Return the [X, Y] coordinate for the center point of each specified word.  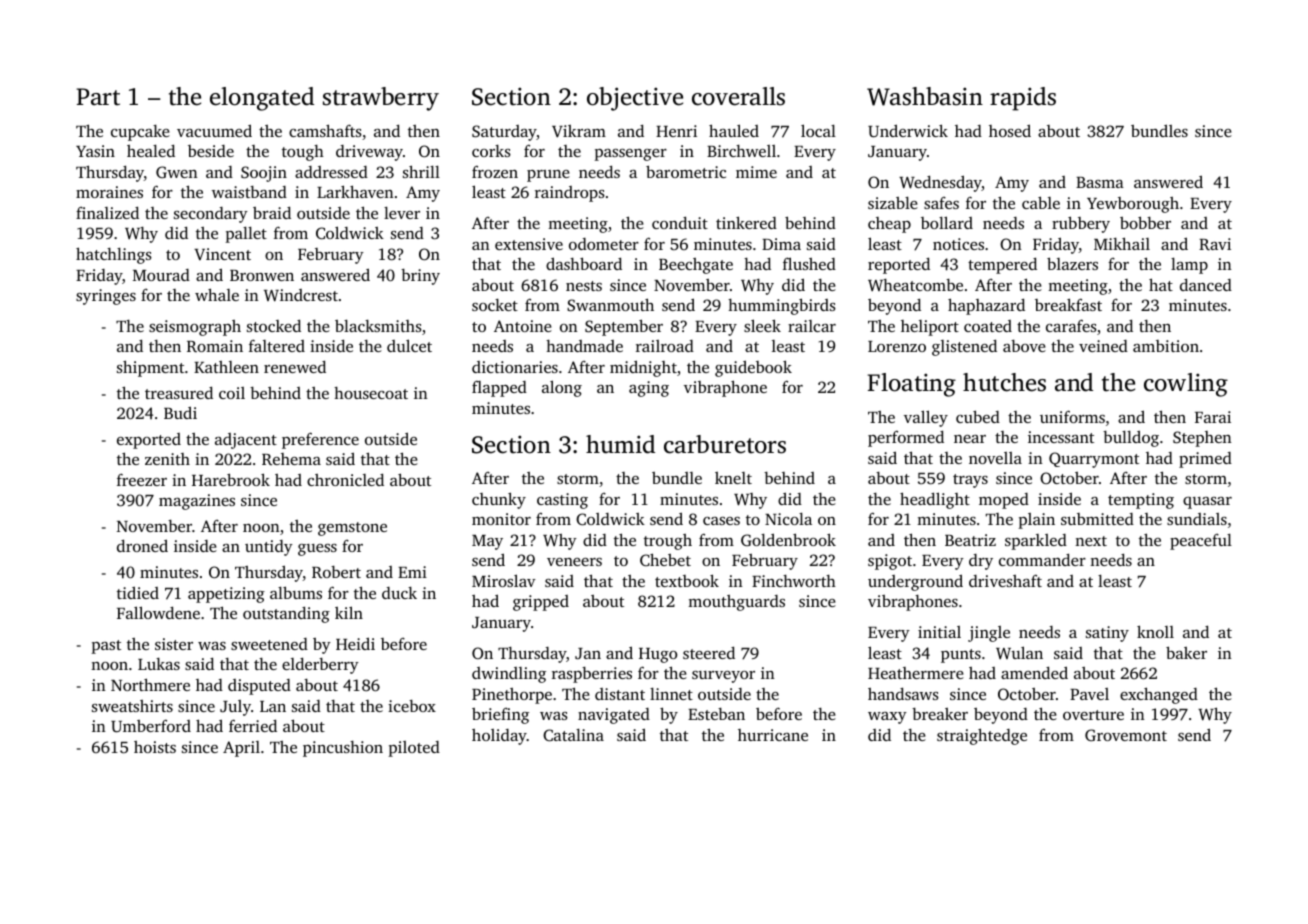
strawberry [381, 99]
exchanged [1159, 695]
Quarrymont [1094, 460]
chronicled [345, 479]
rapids [1023, 99]
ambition [1166, 346]
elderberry [320, 665]
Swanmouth [610, 305]
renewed [295, 366]
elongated [262, 99]
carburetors [725, 444]
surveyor [723, 677]
